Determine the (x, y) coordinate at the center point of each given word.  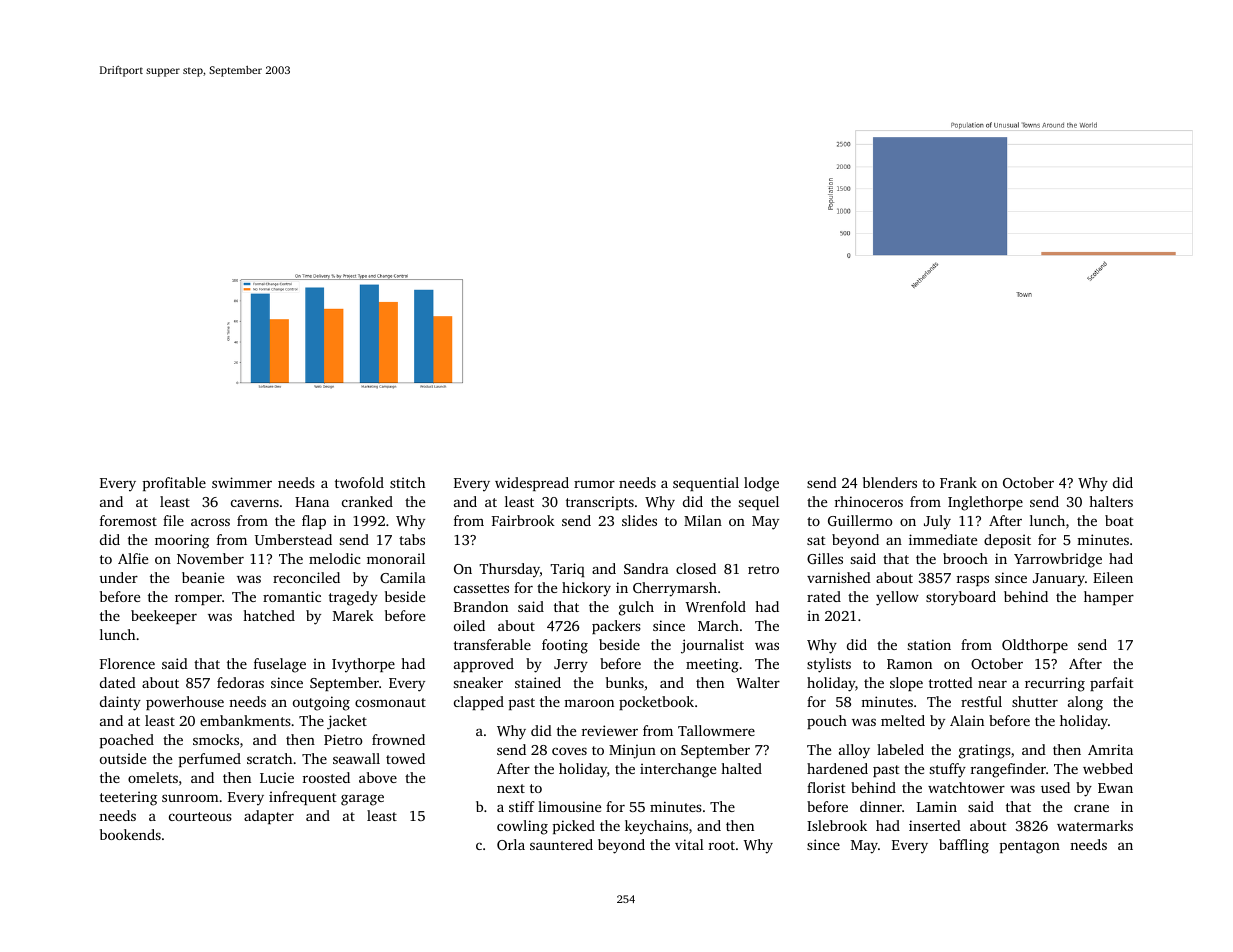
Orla (511, 844)
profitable (174, 484)
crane (1091, 808)
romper (198, 599)
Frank (958, 482)
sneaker (478, 682)
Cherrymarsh (675, 589)
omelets (153, 777)
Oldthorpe (1035, 646)
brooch (965, 558)
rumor (594, 484)
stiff (522, 806)
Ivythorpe (363, 665)
